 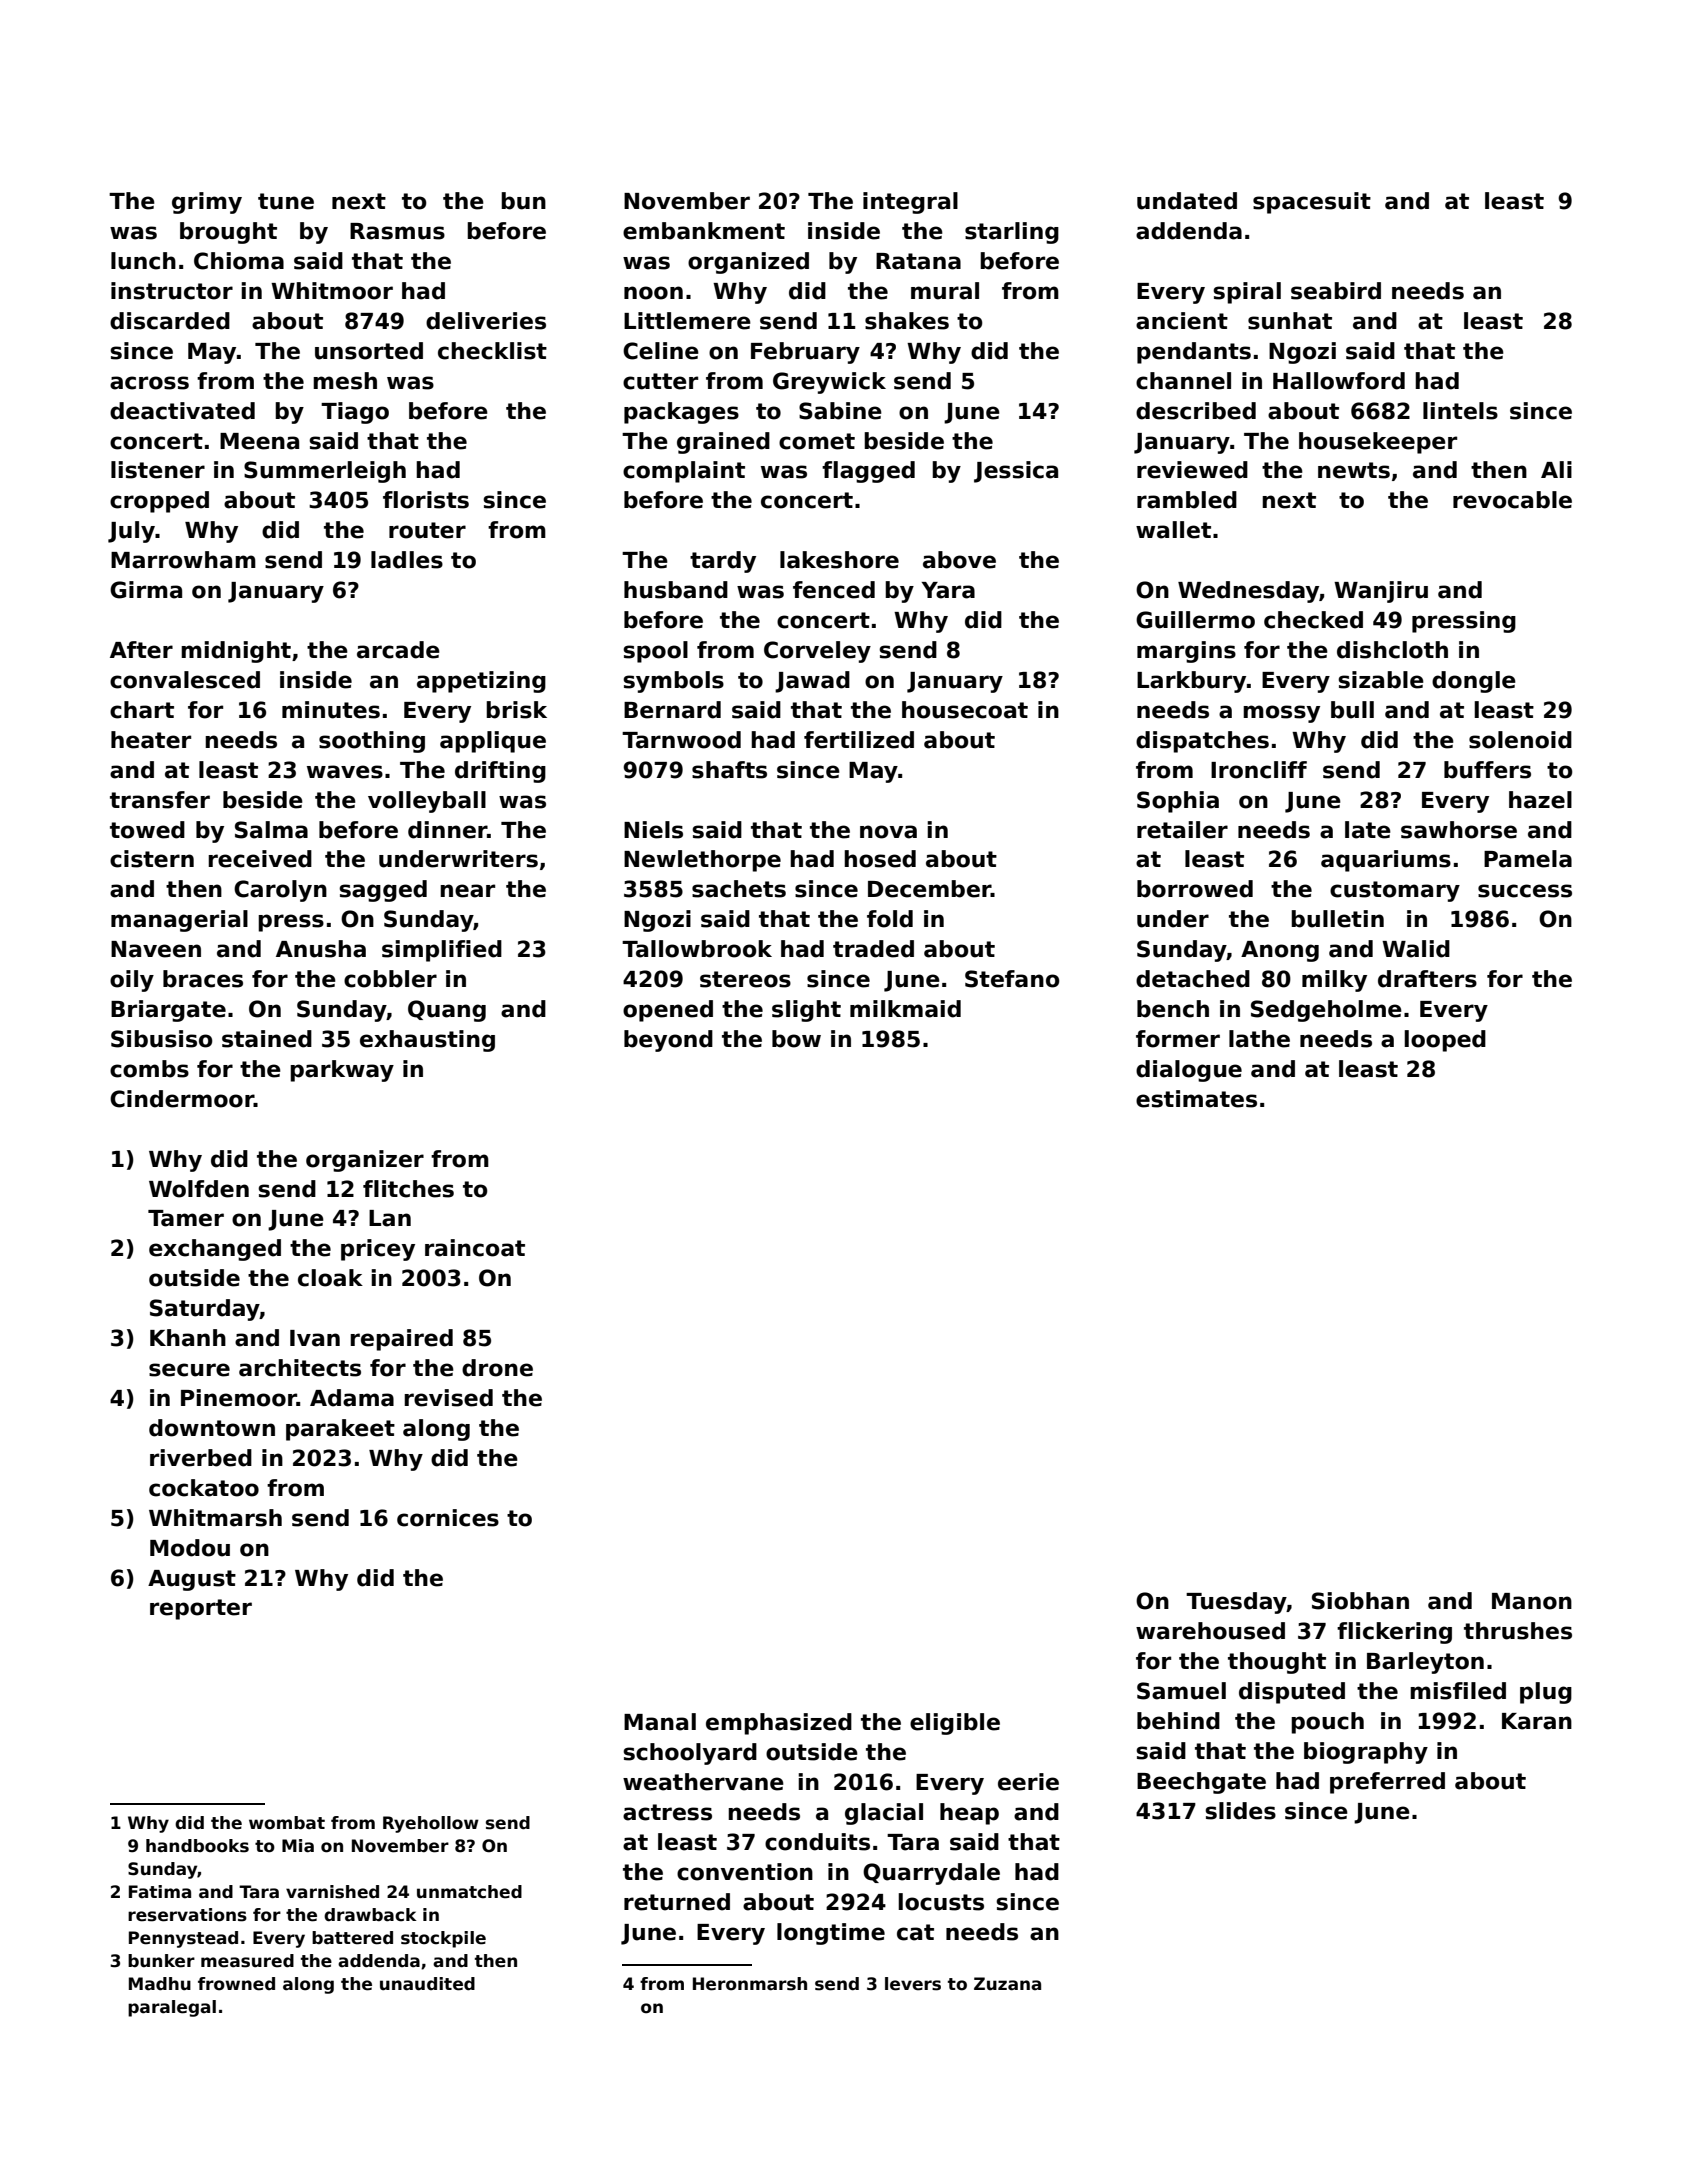 I want to click on fold, so click(x=890, y=919).
